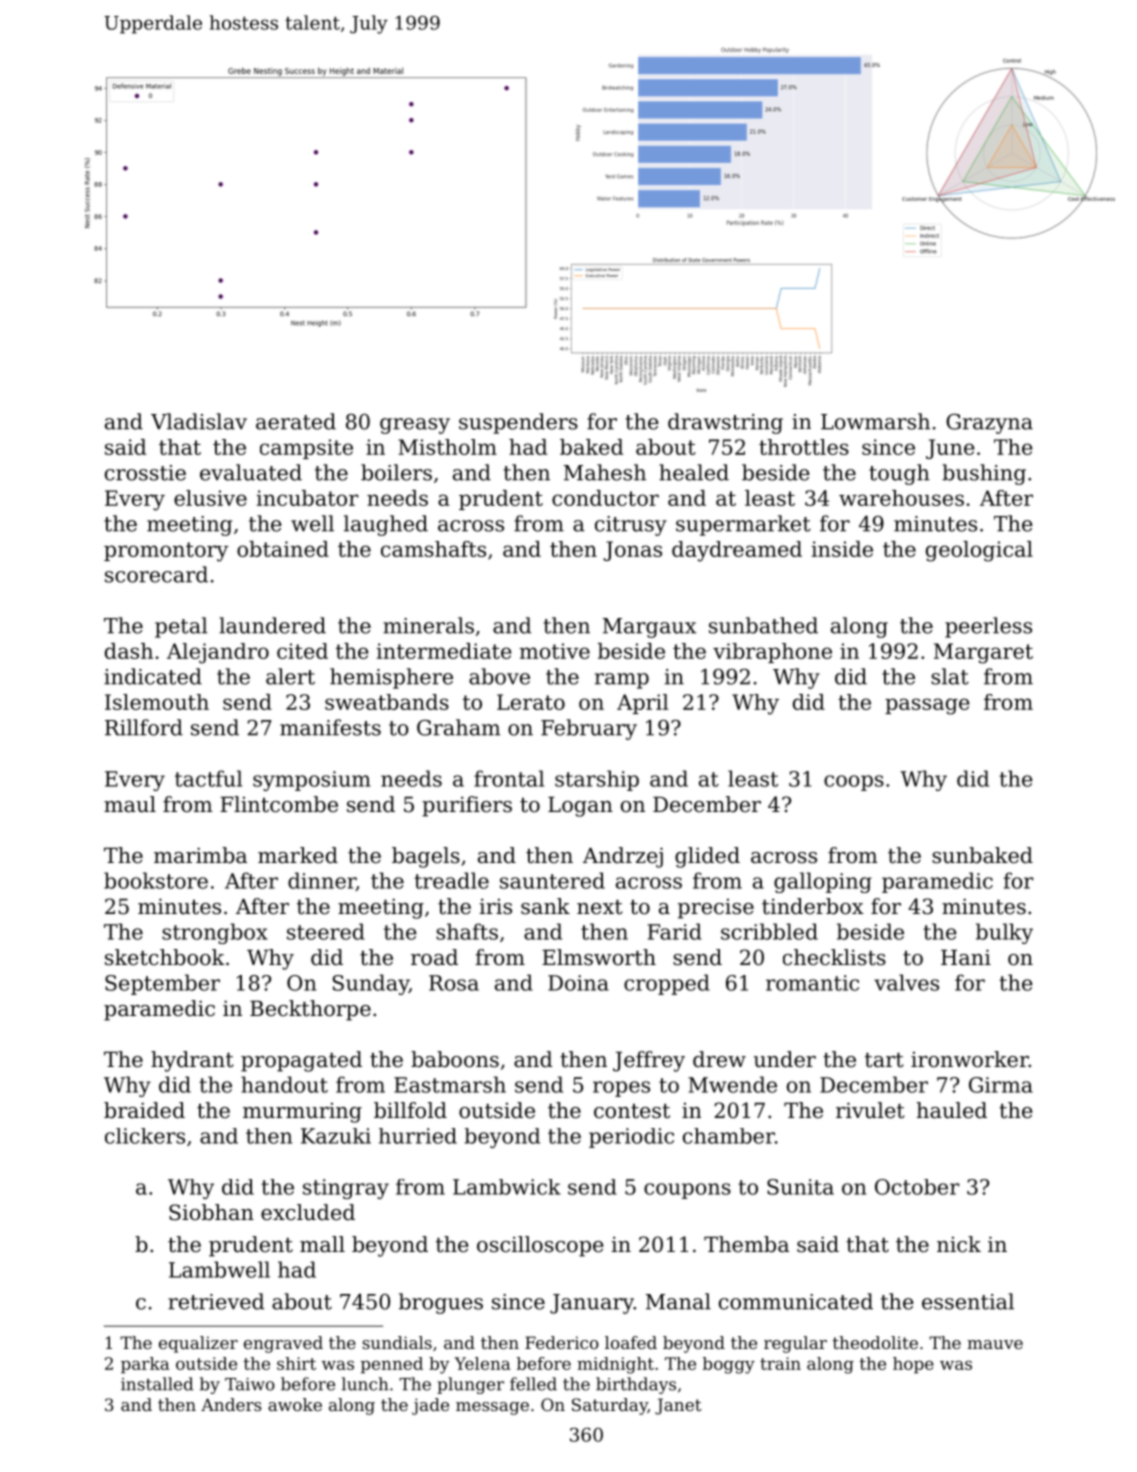  I want to click on Jeffrey, so click(649, 1061).
